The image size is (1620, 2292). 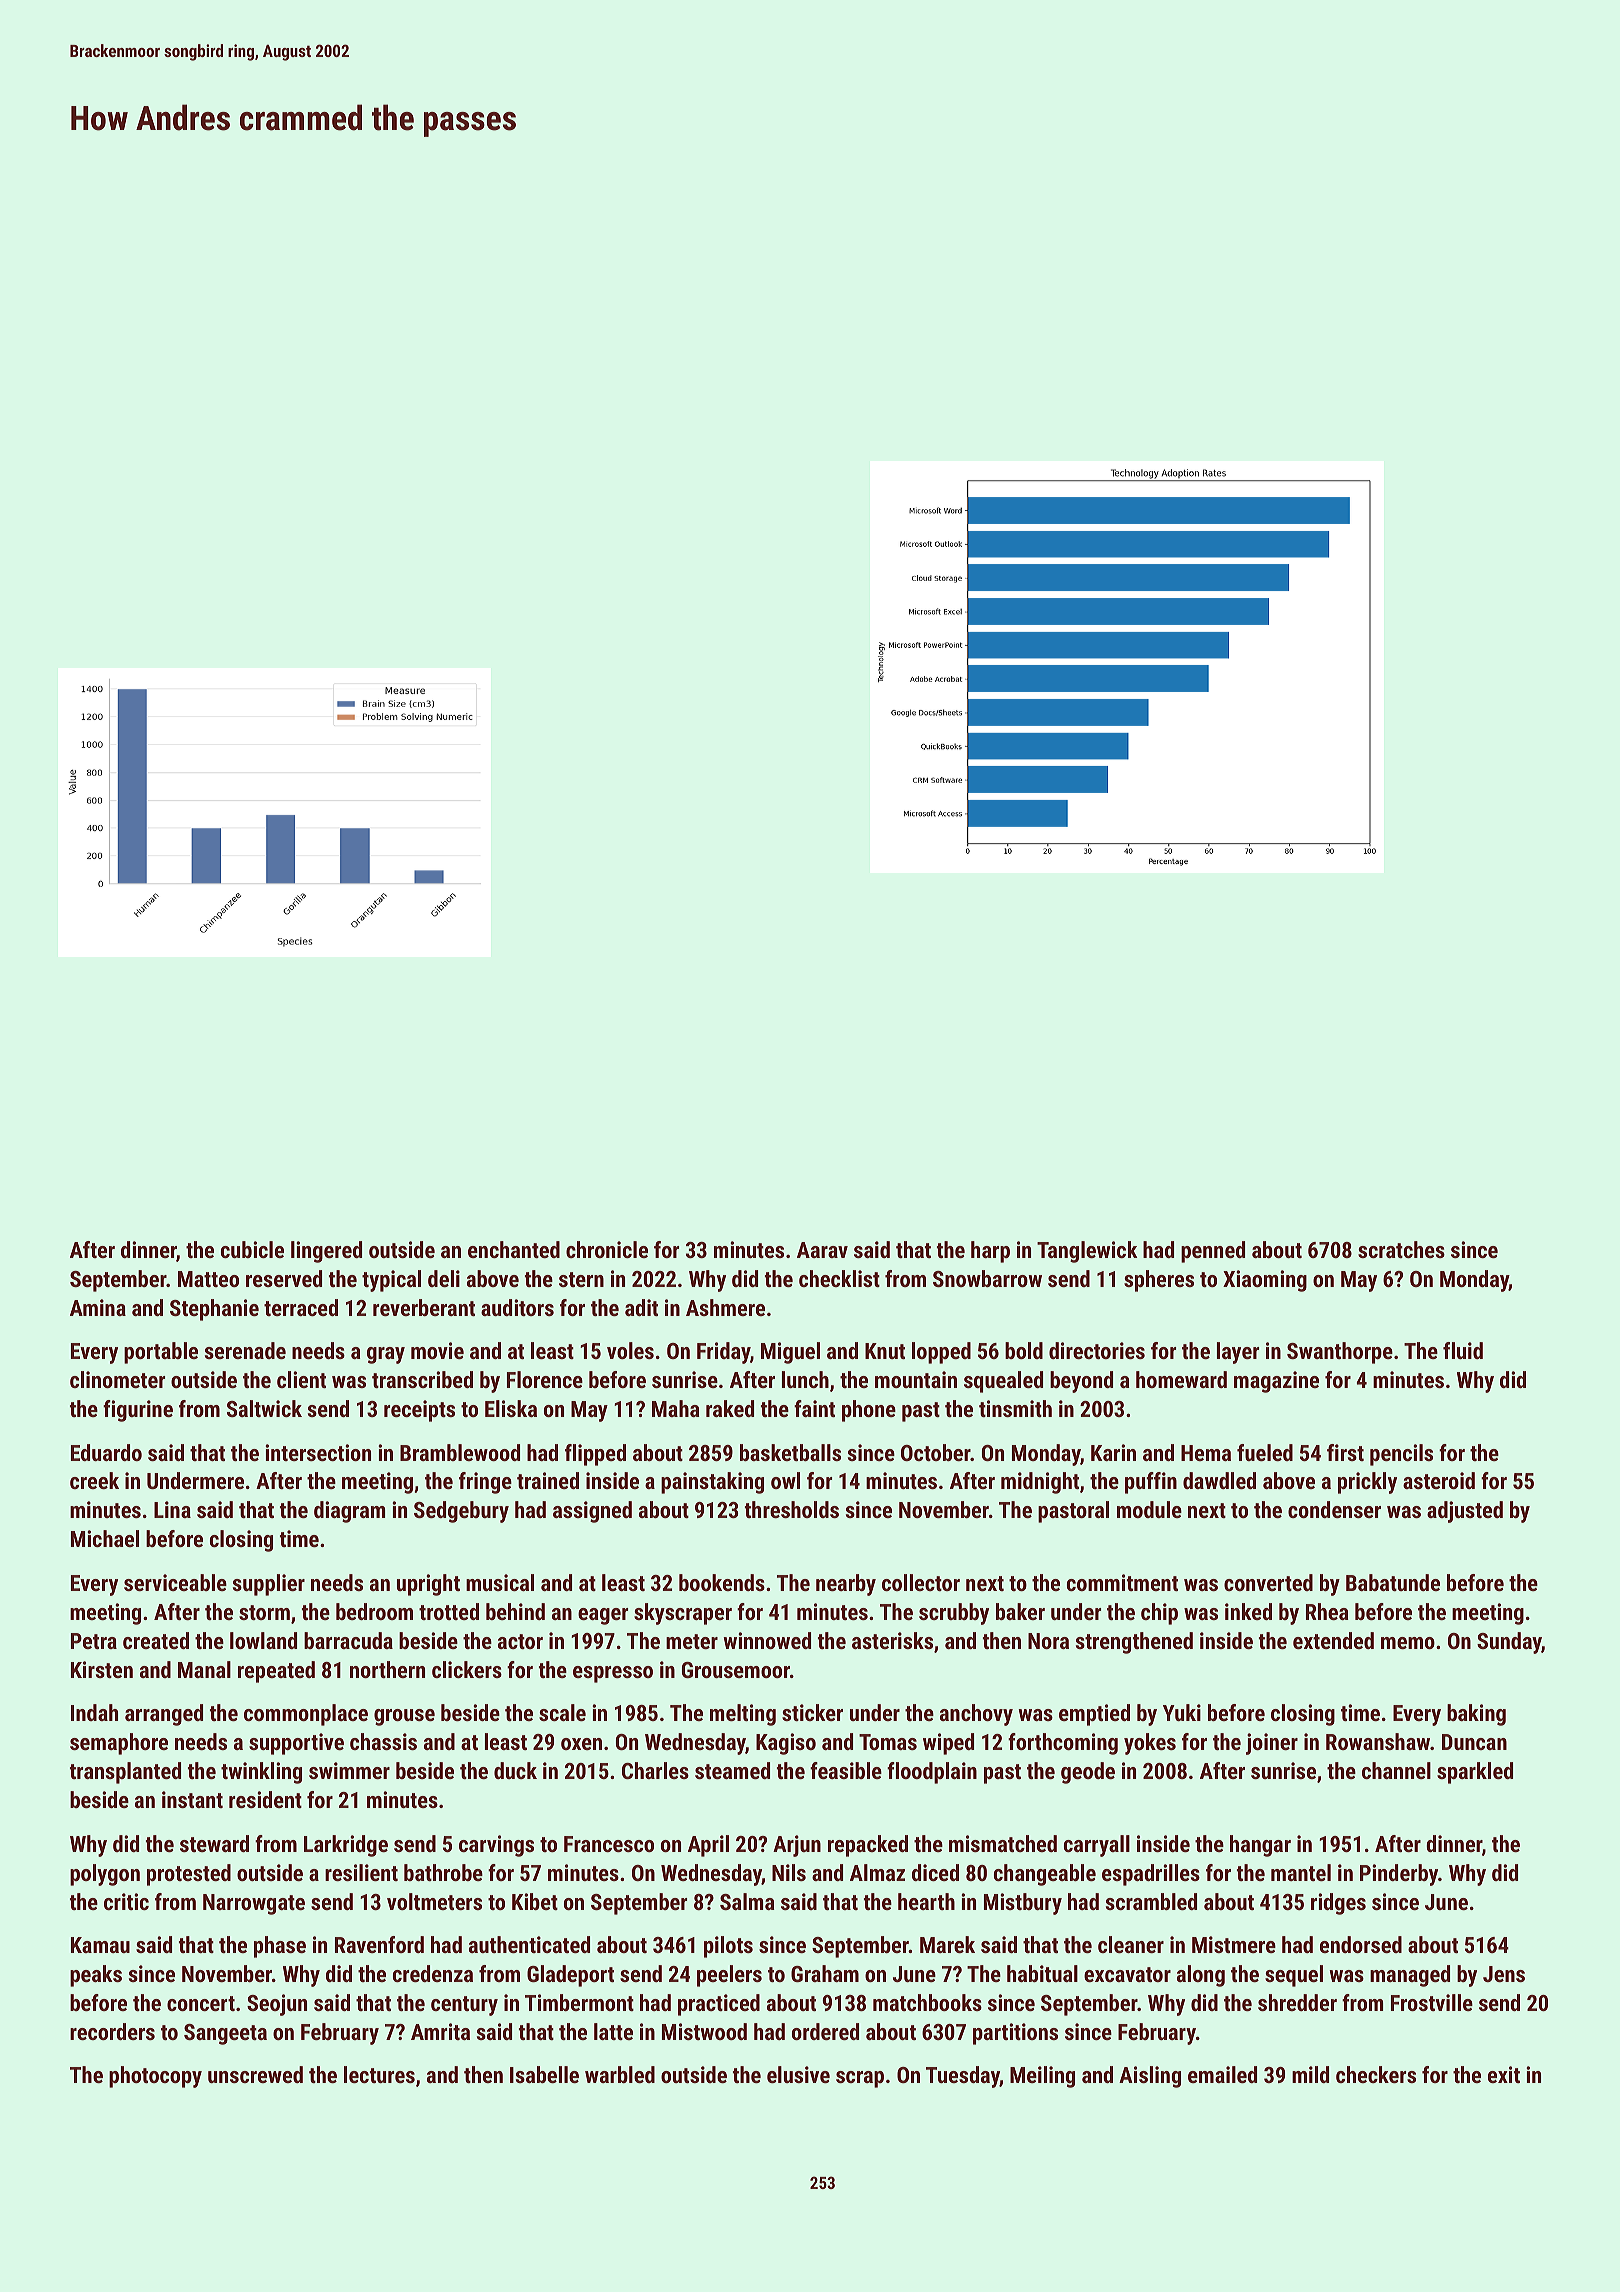 What do you see at coordinates (1088, 1773) in the document?
I see `geode` at bounding box center [1088, 1773].
